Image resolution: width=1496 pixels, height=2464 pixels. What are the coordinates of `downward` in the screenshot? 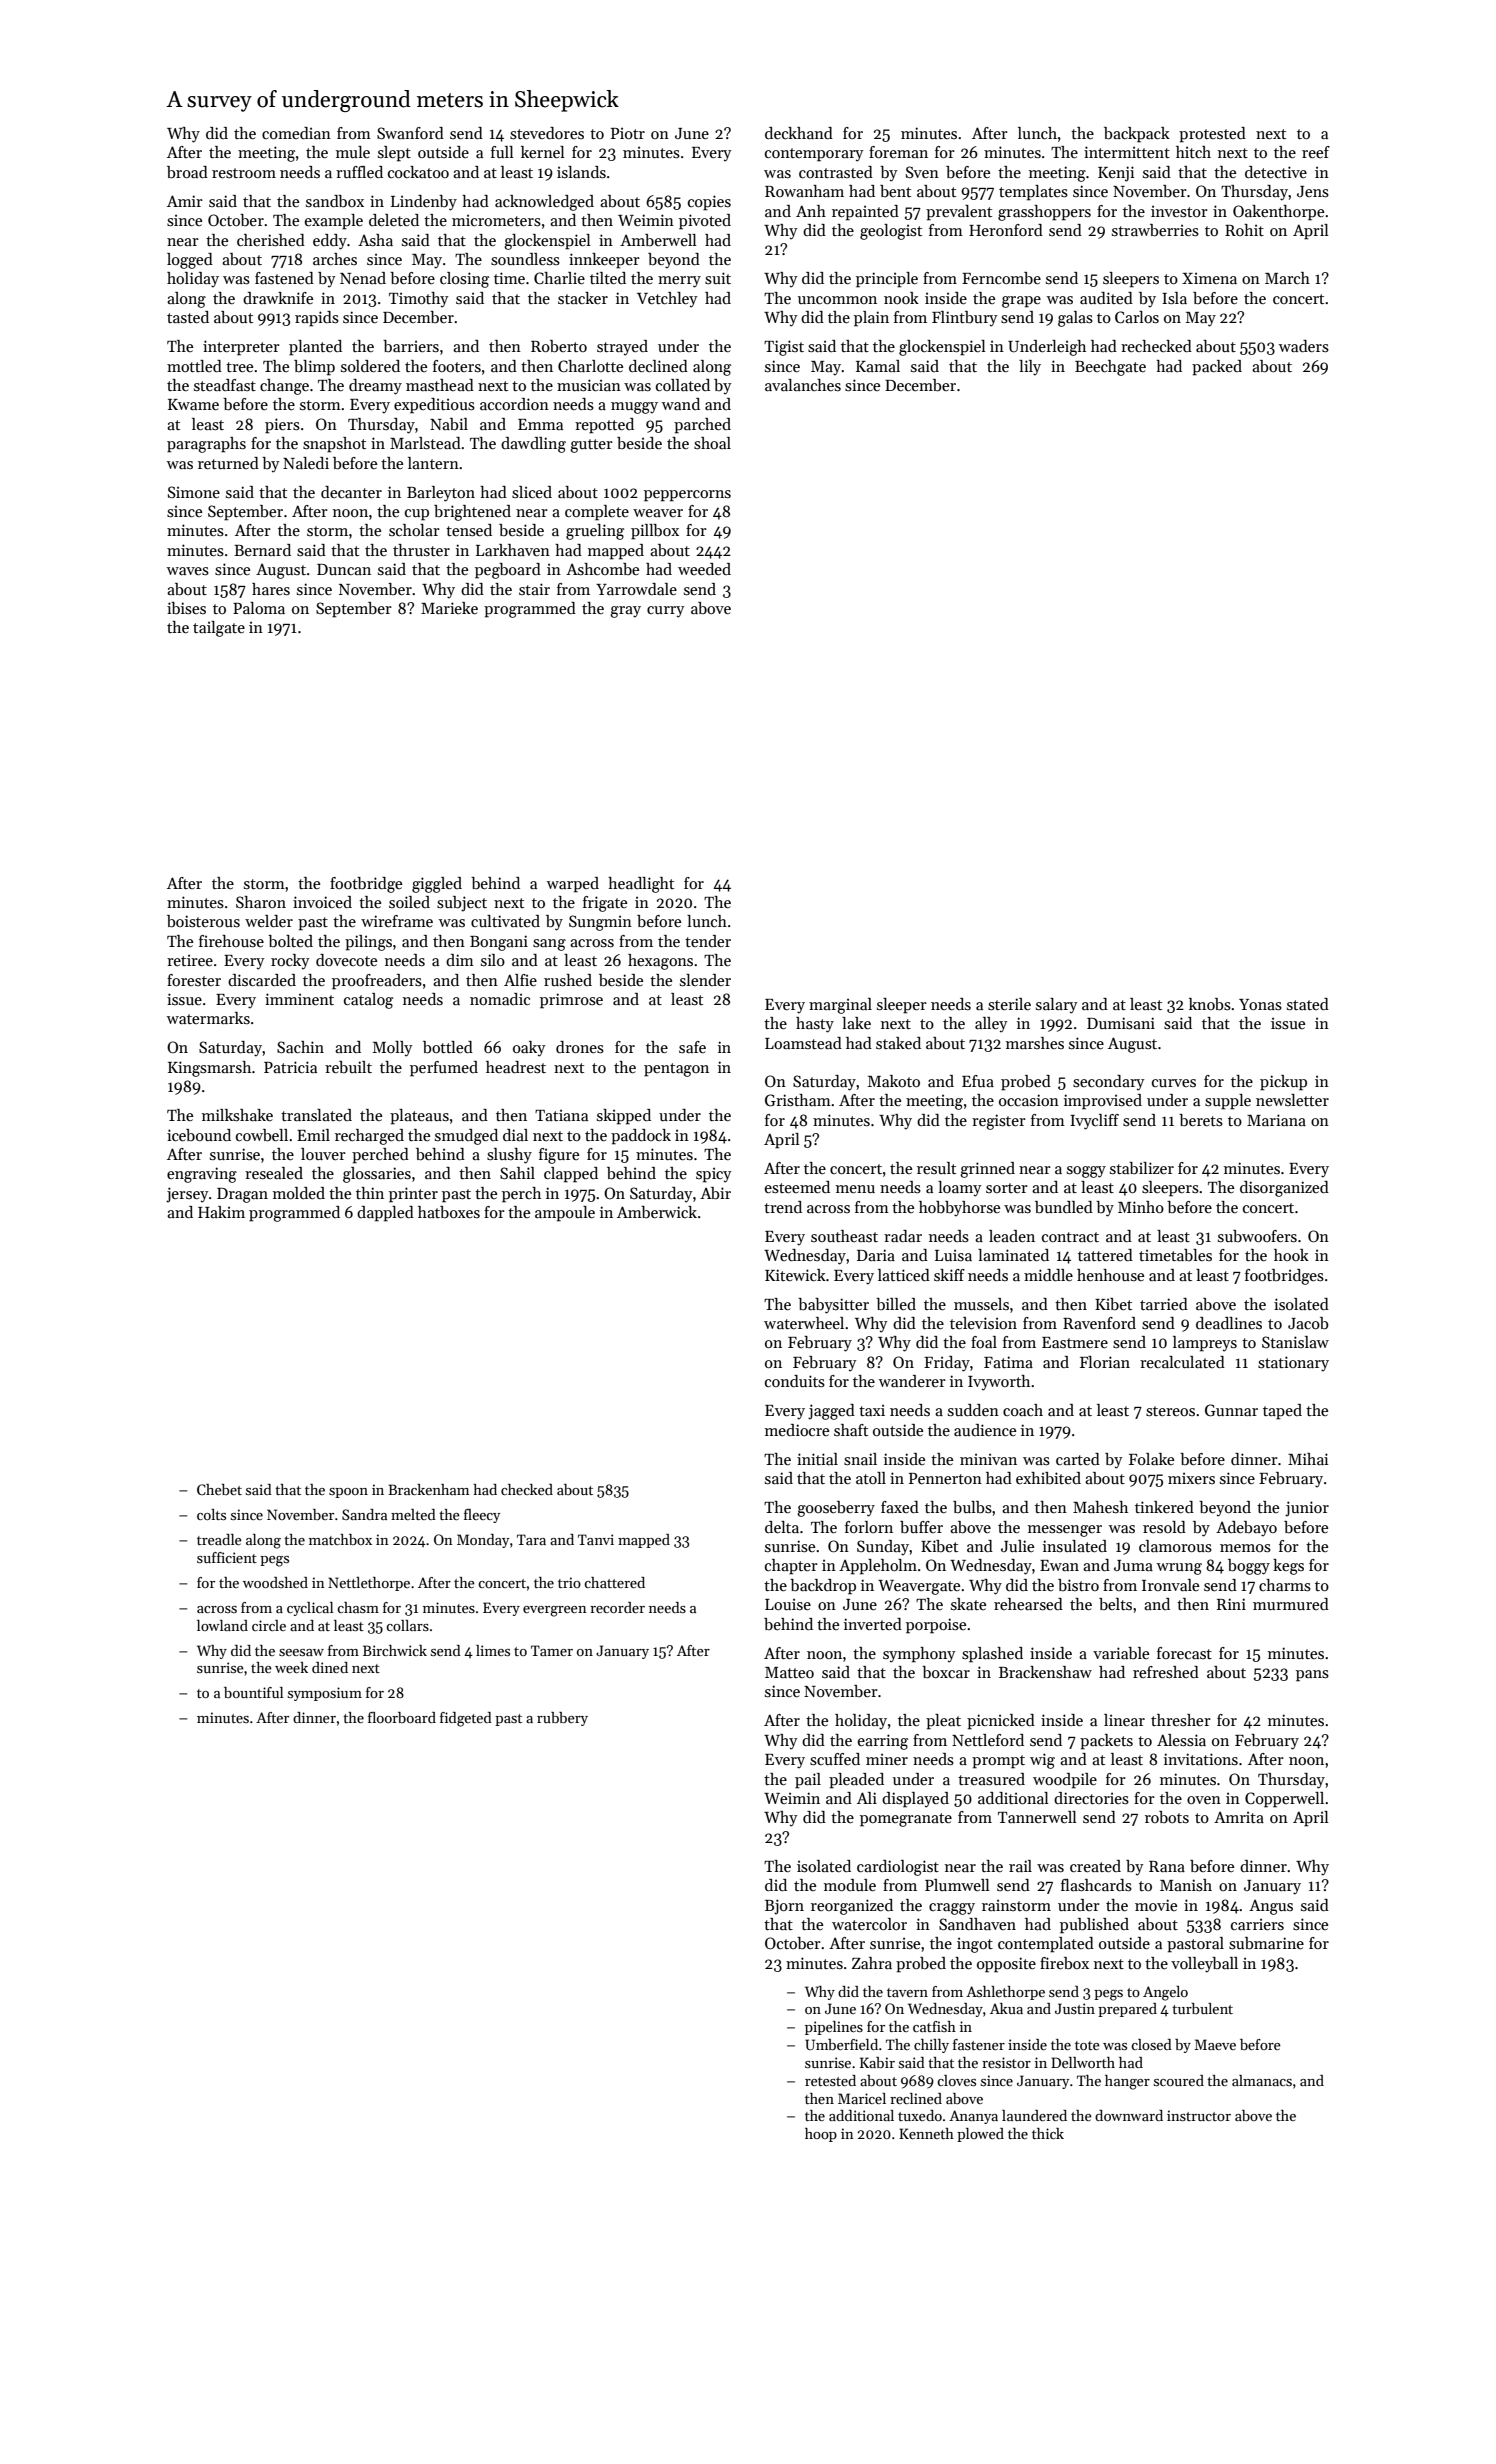 It's located at (1129, 2115).
